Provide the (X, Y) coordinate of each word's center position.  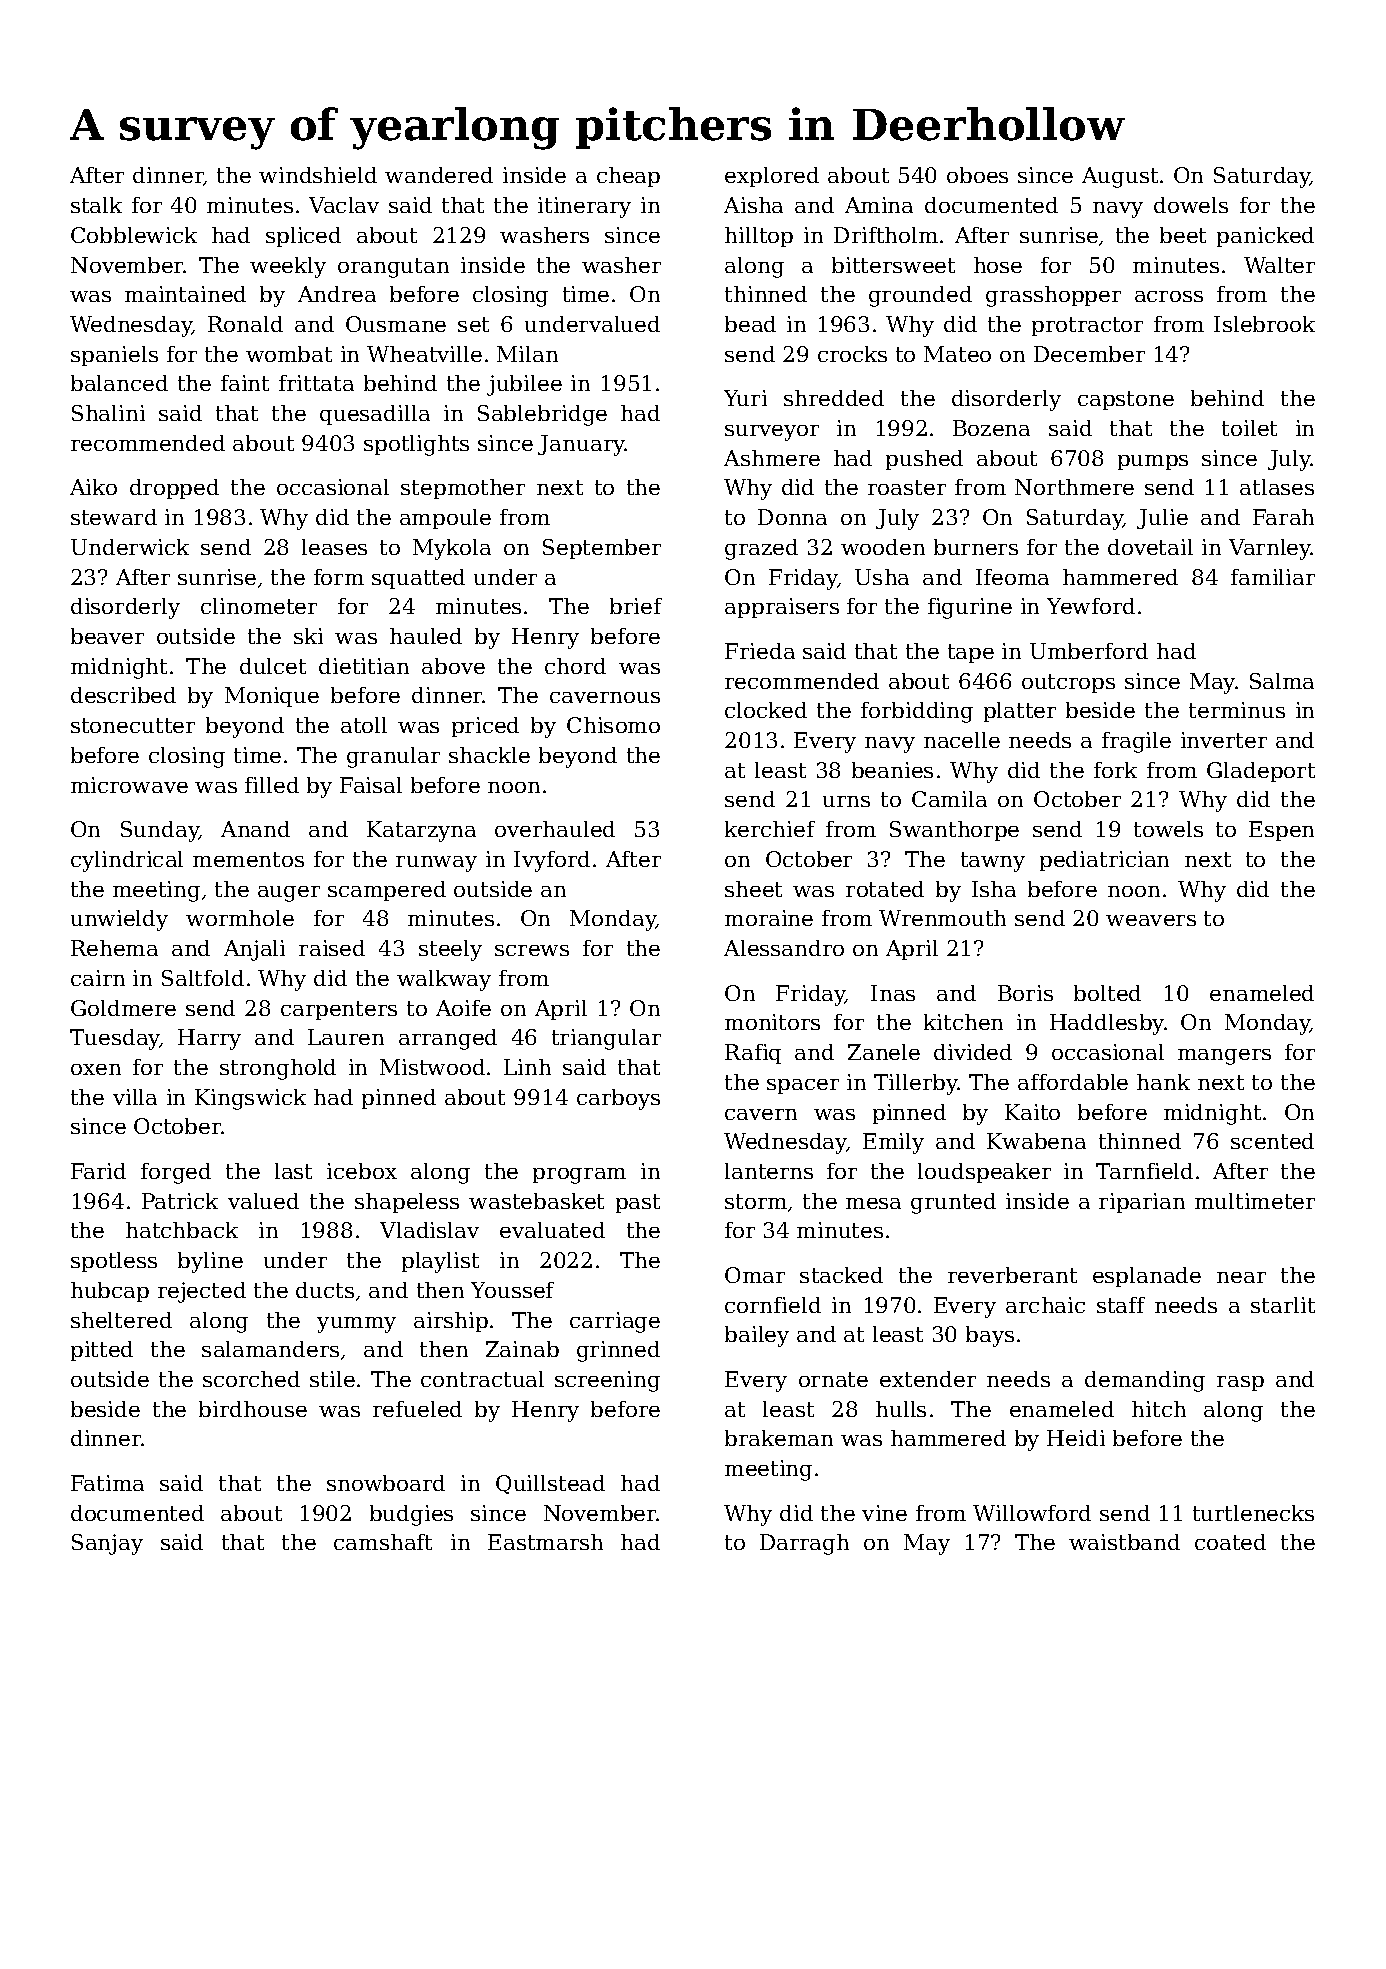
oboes (977, 175)
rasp (1240, 1383)
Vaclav (344, 205)
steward (114, 517)
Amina (879, 205)
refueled (417, 1409)
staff (1121, 1305)
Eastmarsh (545, 1542)
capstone (1126, 400)
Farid (98, 1171)
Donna (792, 517)
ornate (833, 1379)
